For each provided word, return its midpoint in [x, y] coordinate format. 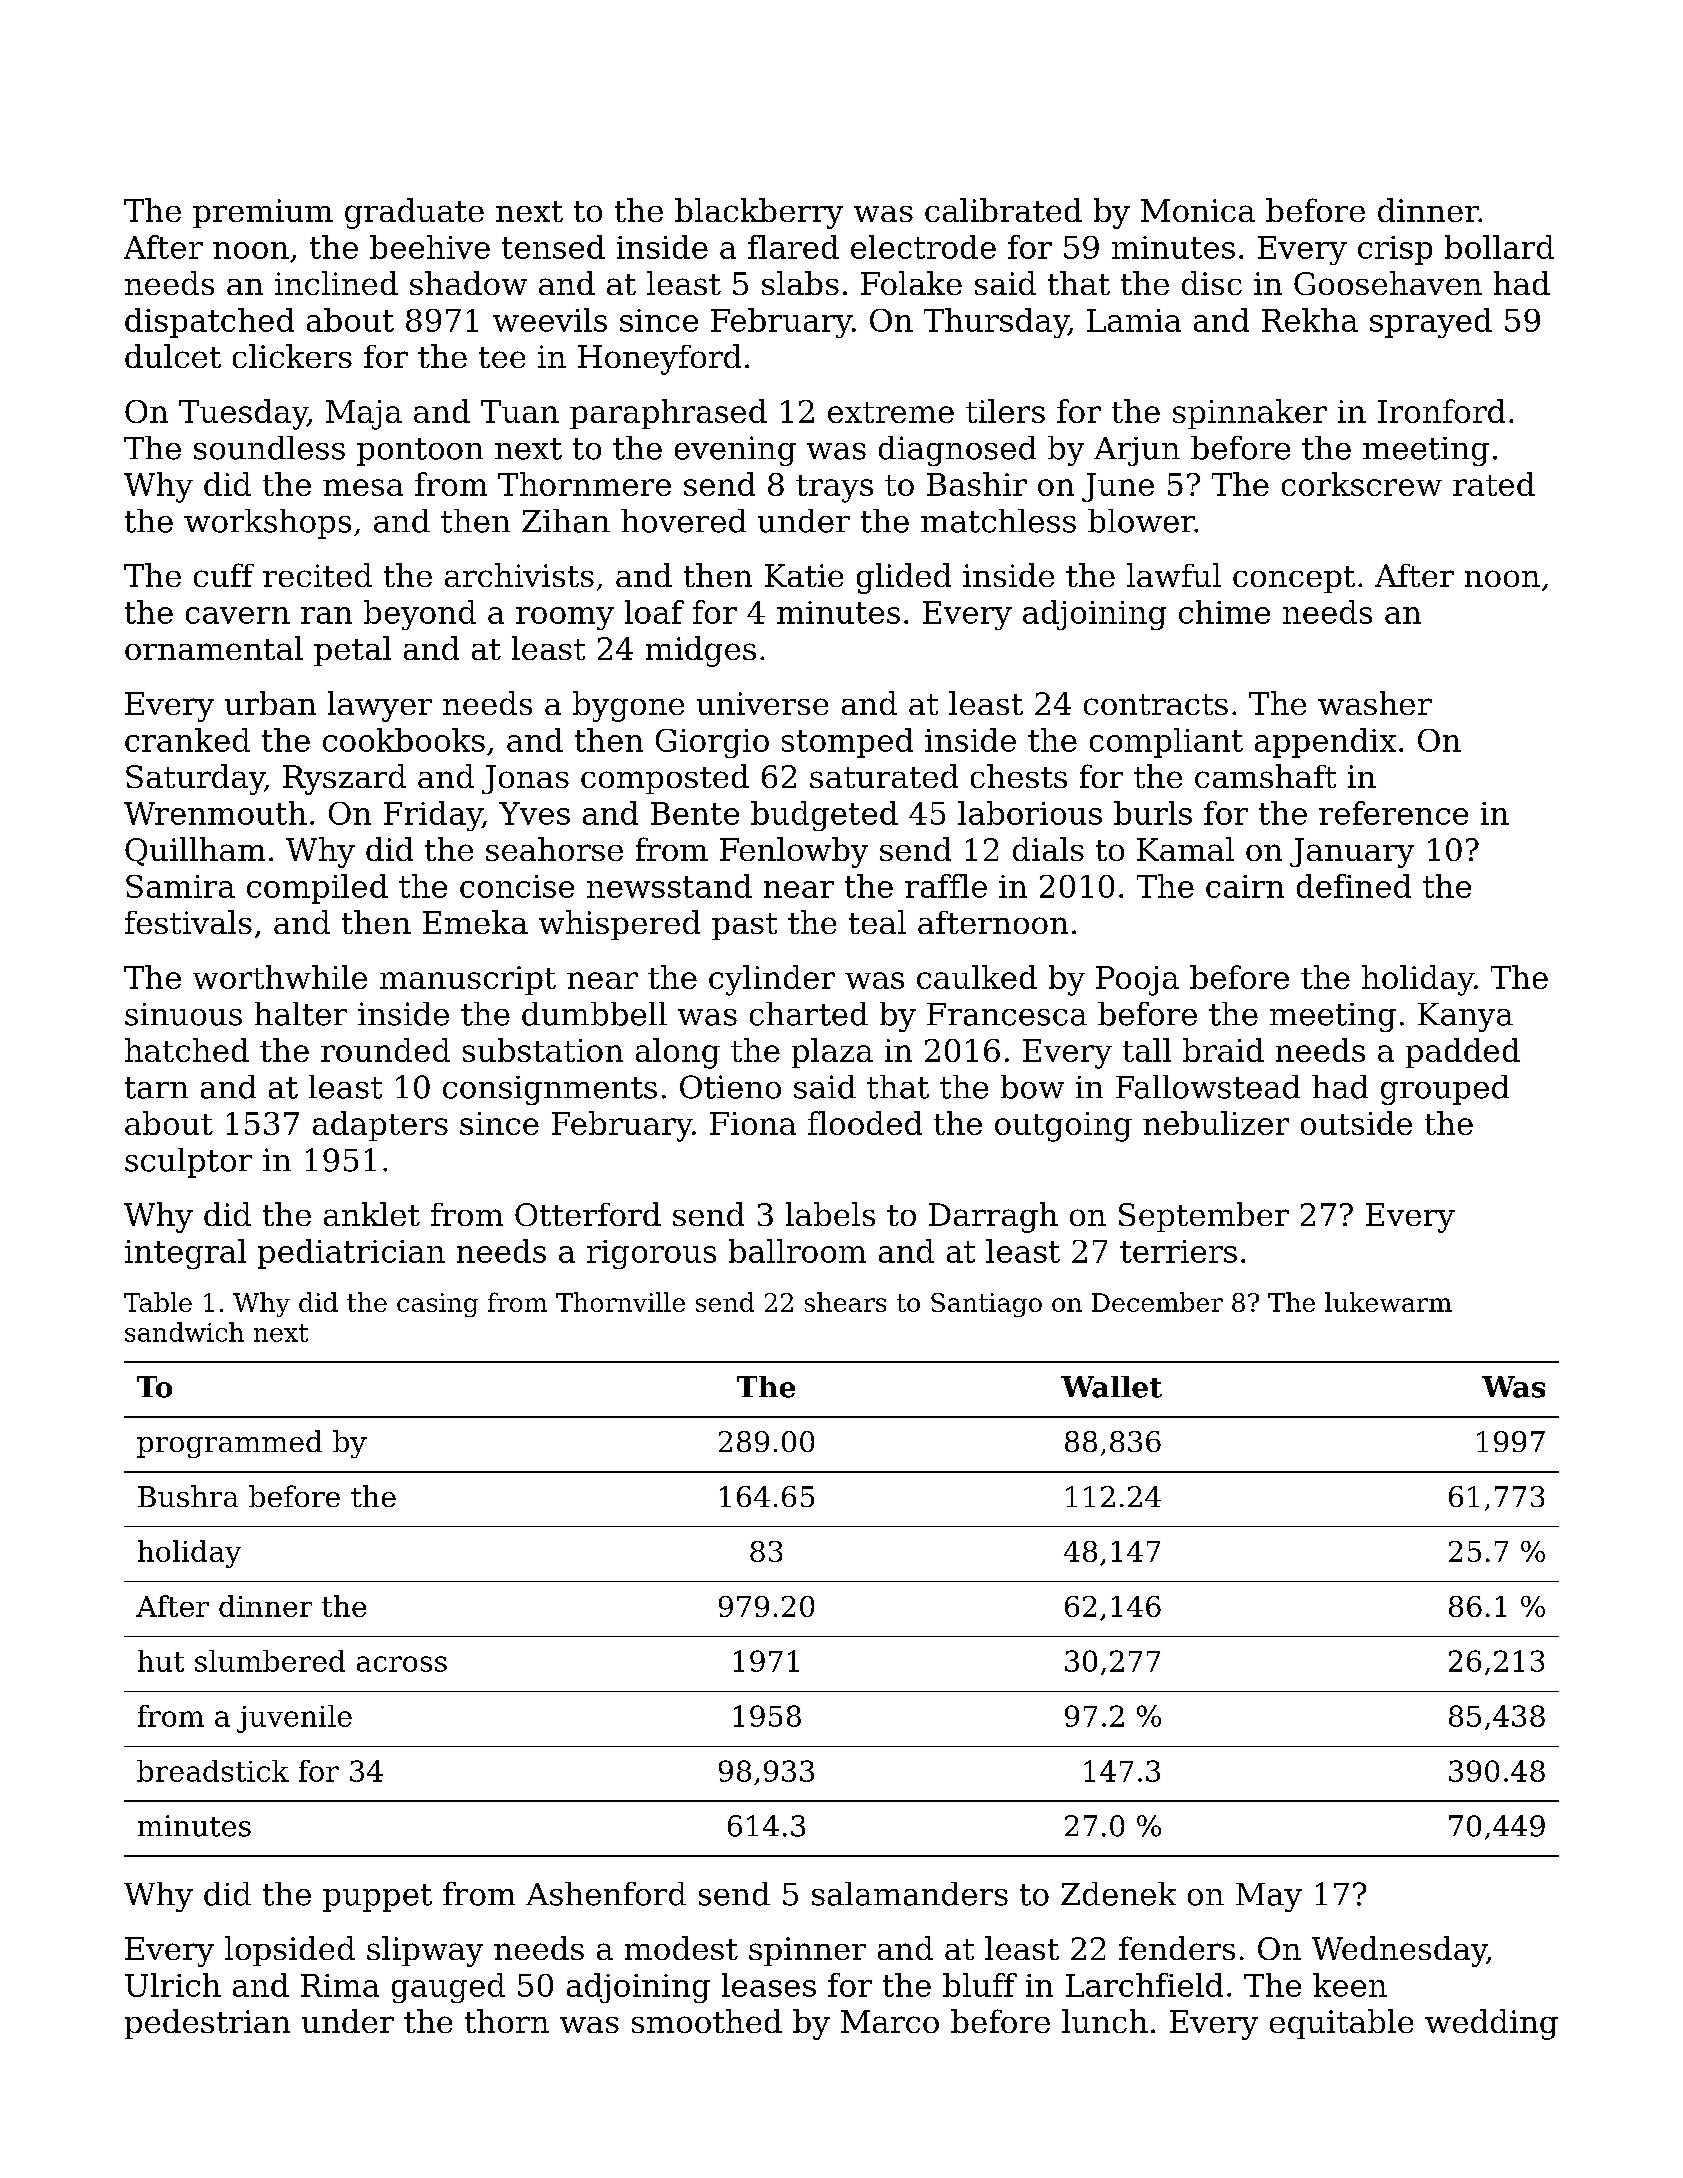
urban [270, 703]
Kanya [1465, 1017]
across [402, 1664]
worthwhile [280, 977]
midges [701, 651]
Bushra [188, 1496]
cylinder [772, 980]
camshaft [1265, 776]
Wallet [1111, 1387]
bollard [1499, 247]
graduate [414, 213]
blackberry [759, 213]
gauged [448, 1988]
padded [1463, 1053]
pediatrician [351, 1254]
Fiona [753, 1123]
